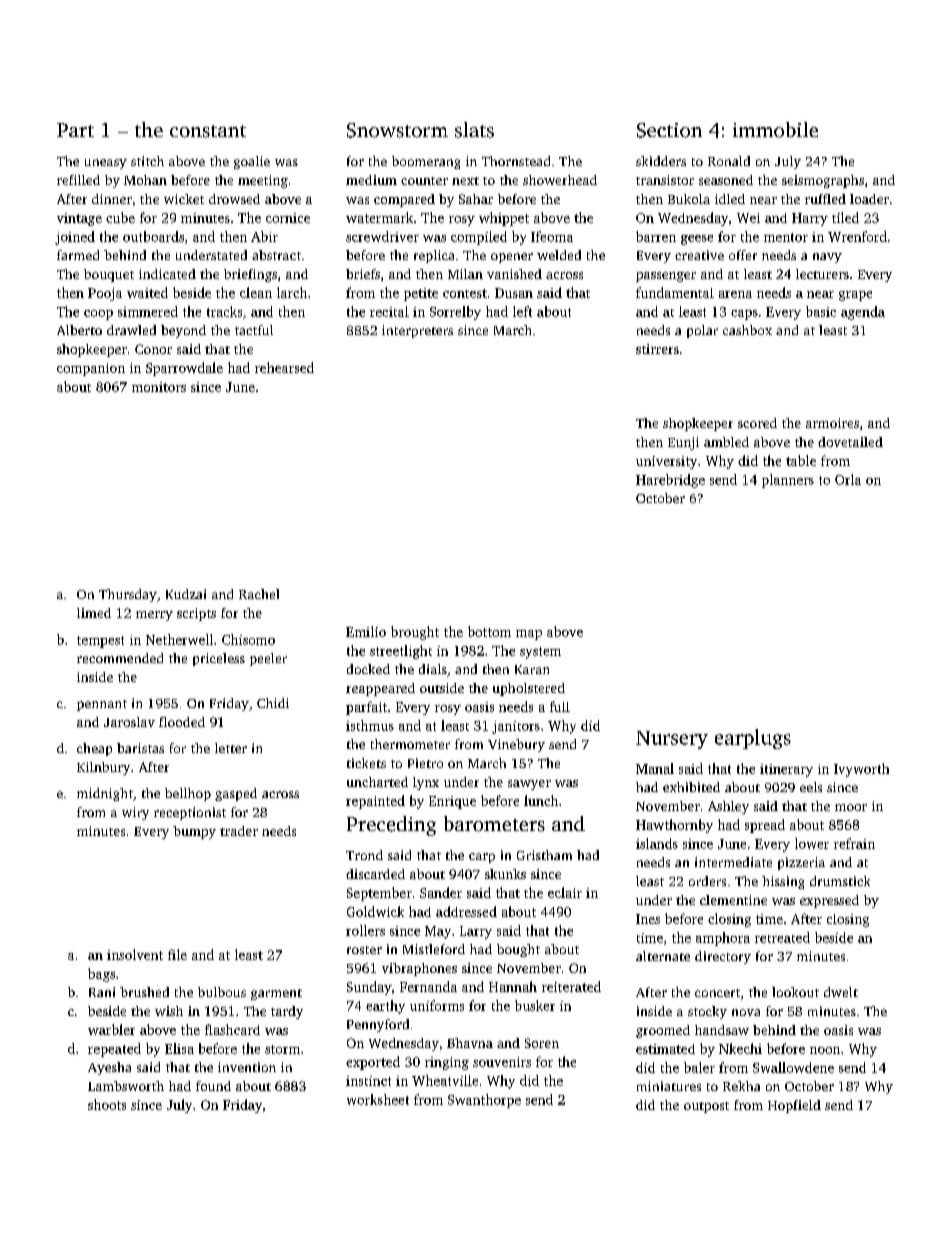  I want to click on earplugs, so click(753, 739).
